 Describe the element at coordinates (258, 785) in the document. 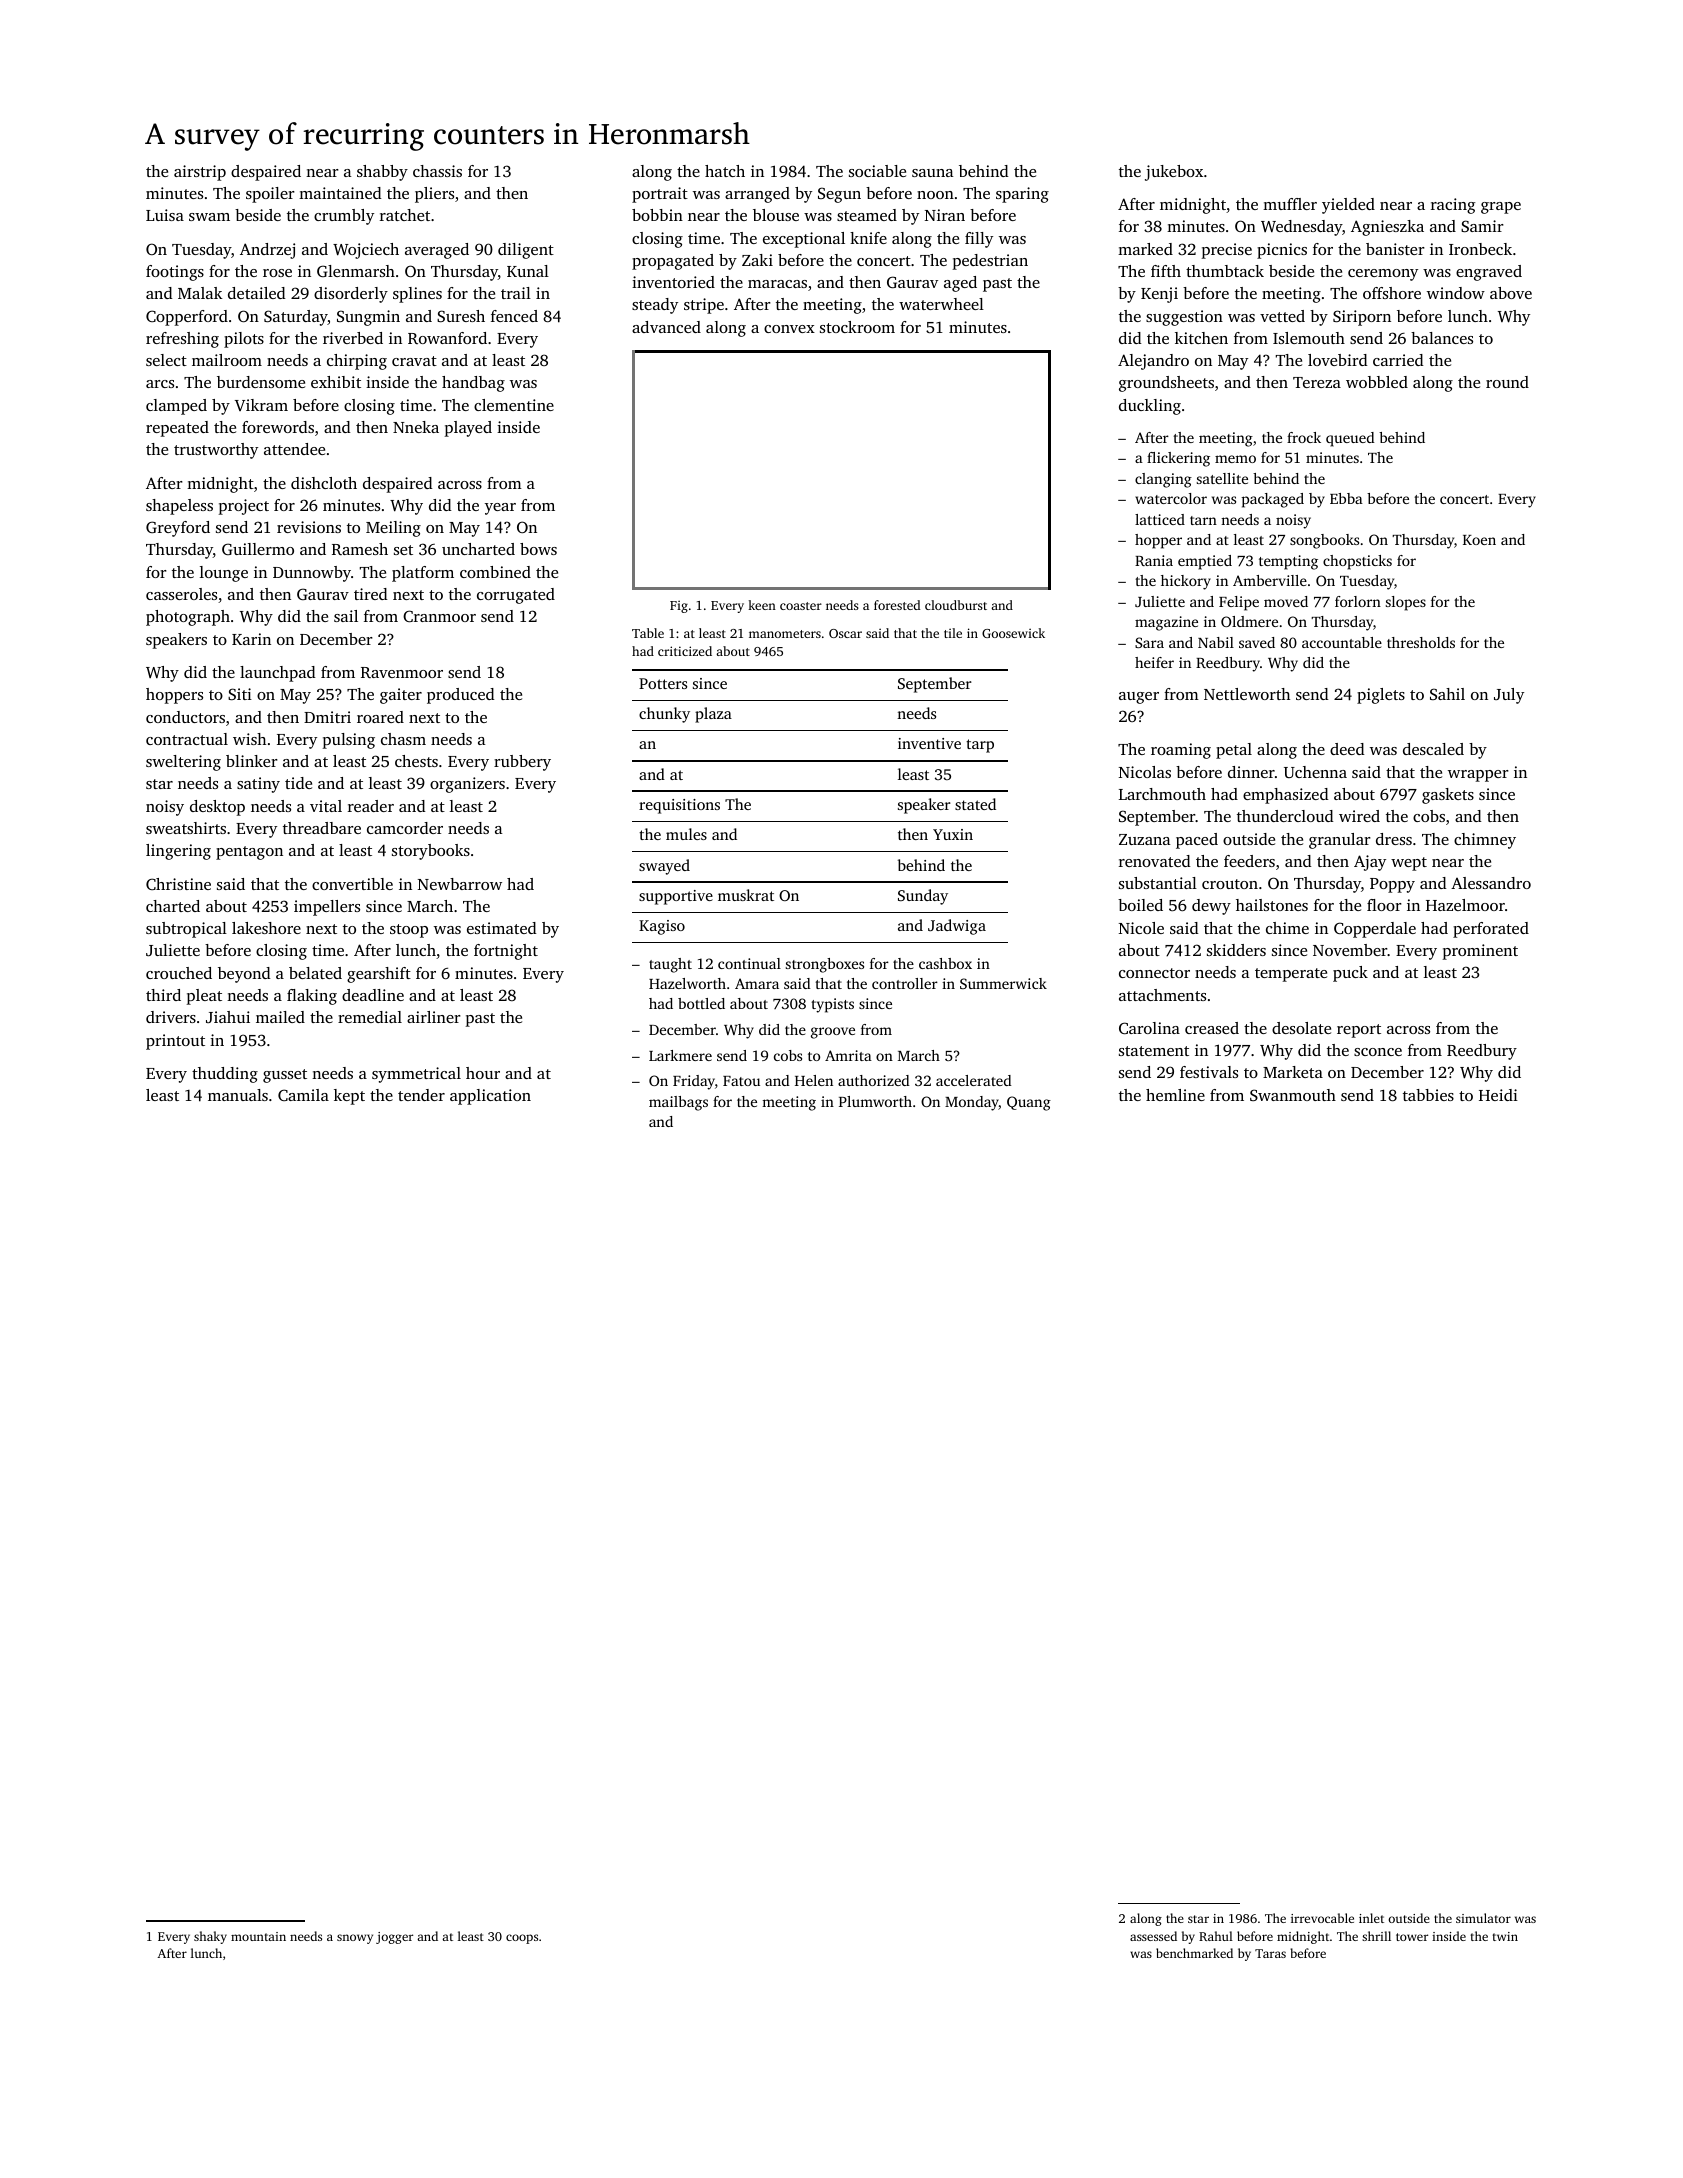

I see `satiny` at that location.
